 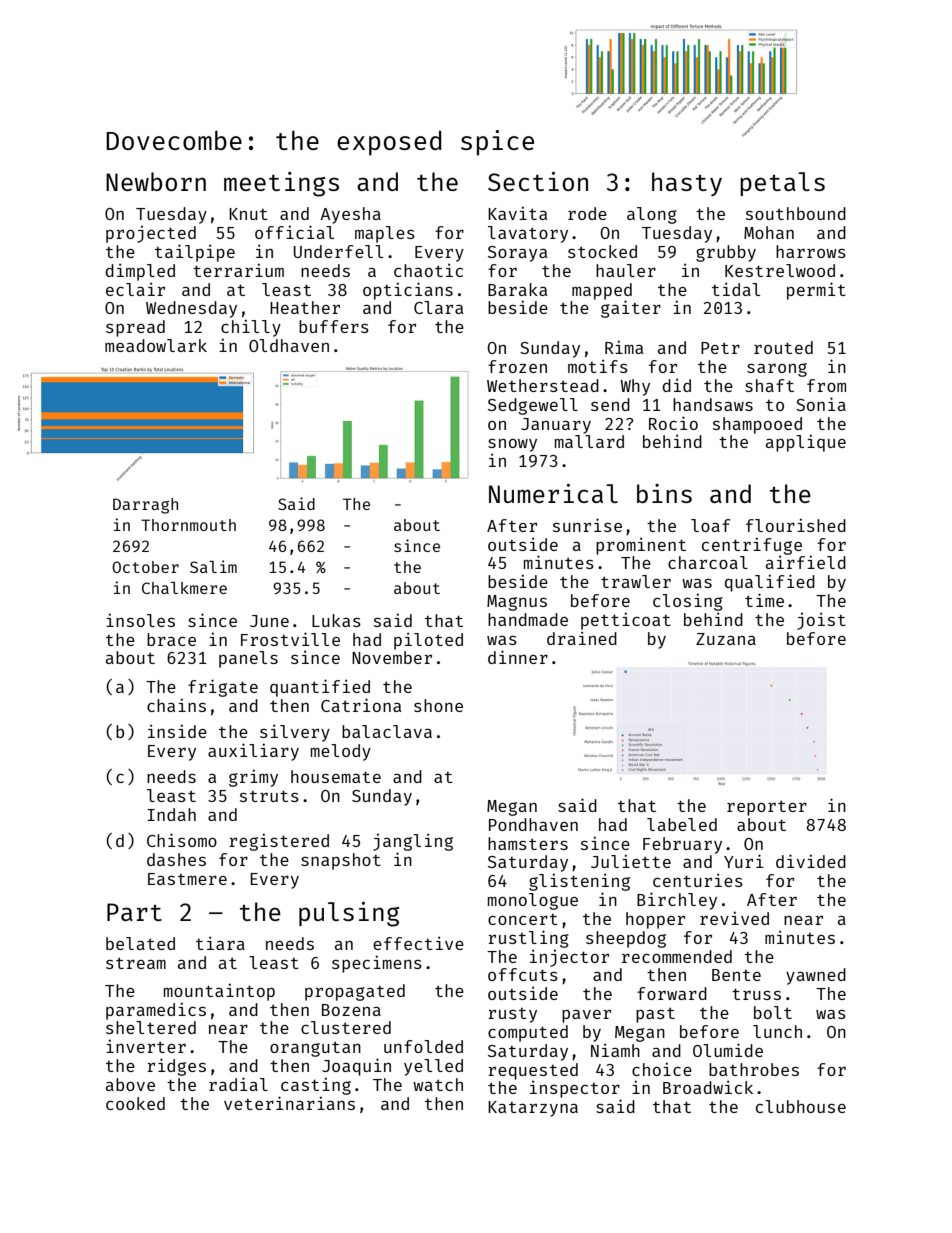 What do you see at coordinates (156, 181) in the screenshot?
I see `Newborn` at bounding box center [156, 181].
